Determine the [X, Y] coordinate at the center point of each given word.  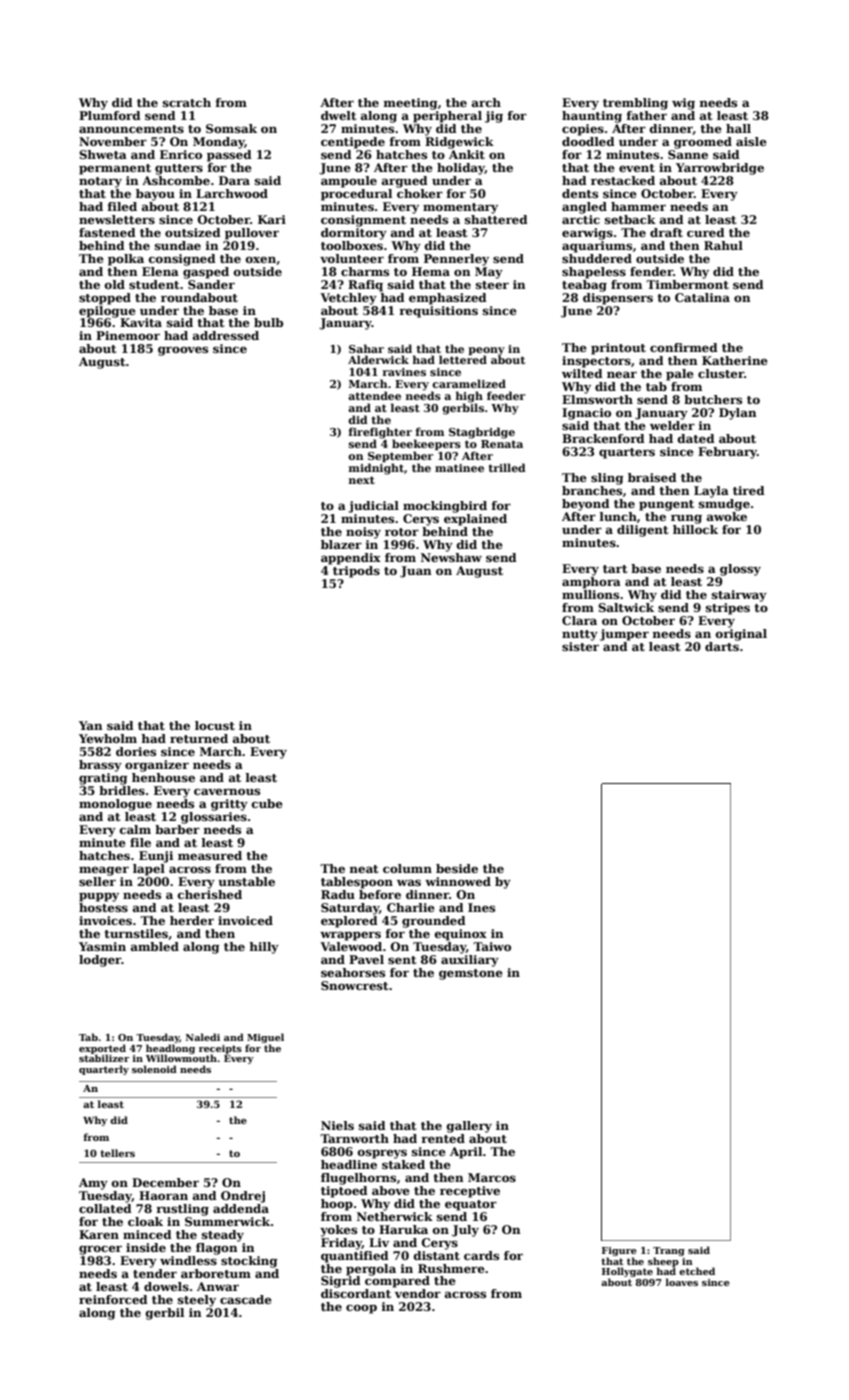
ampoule [349, 182]
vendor [418, 1293]
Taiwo [492, 946]
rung [686, 519]
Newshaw [451, 557]
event [637, 168]
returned [199, 738]
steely [197, 1301]
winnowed [458, 881]
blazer [341, 544]
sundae [178, 245]
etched [697, 1271]
